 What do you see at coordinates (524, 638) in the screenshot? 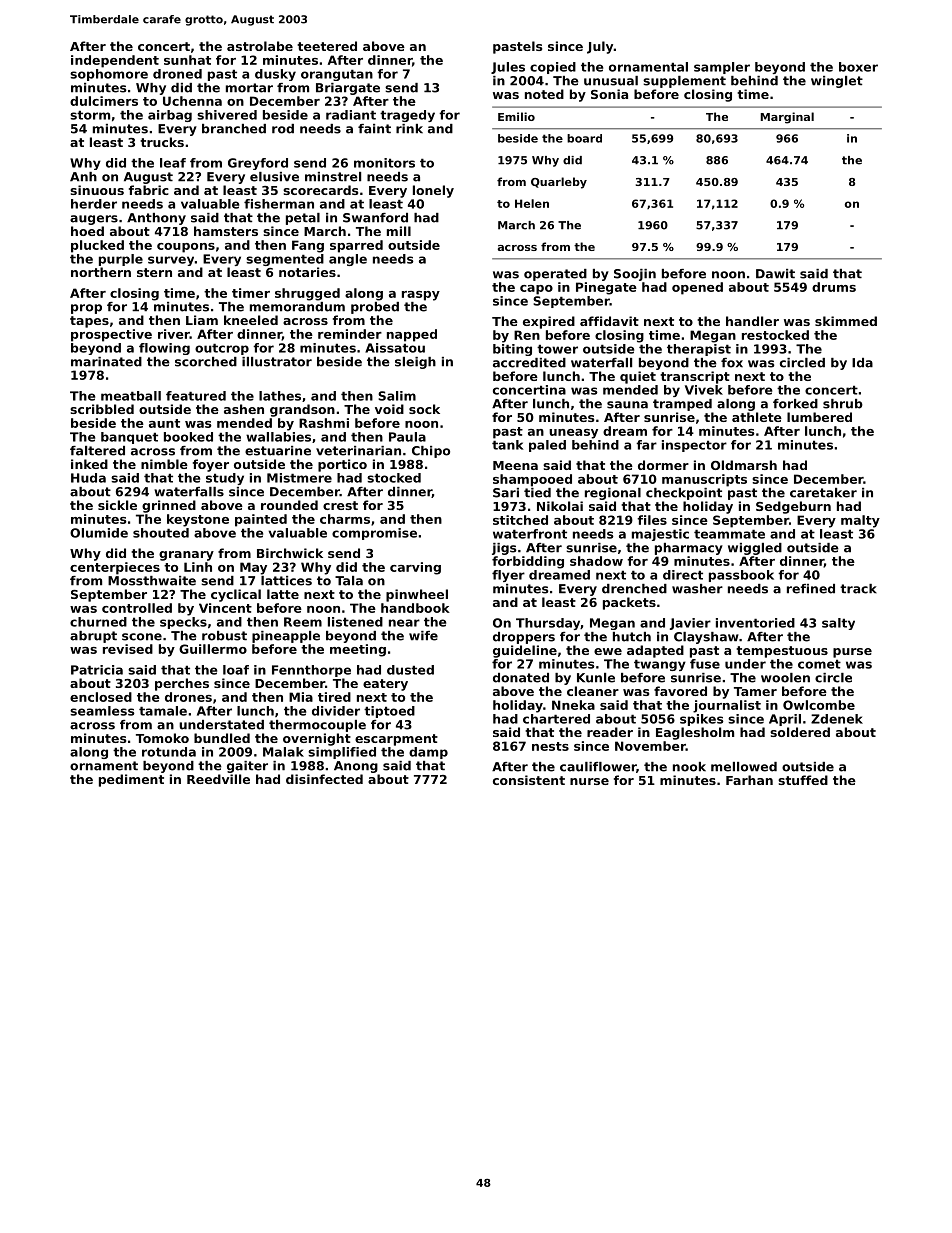
I see `droppers` at bounding box center [524, 638].
